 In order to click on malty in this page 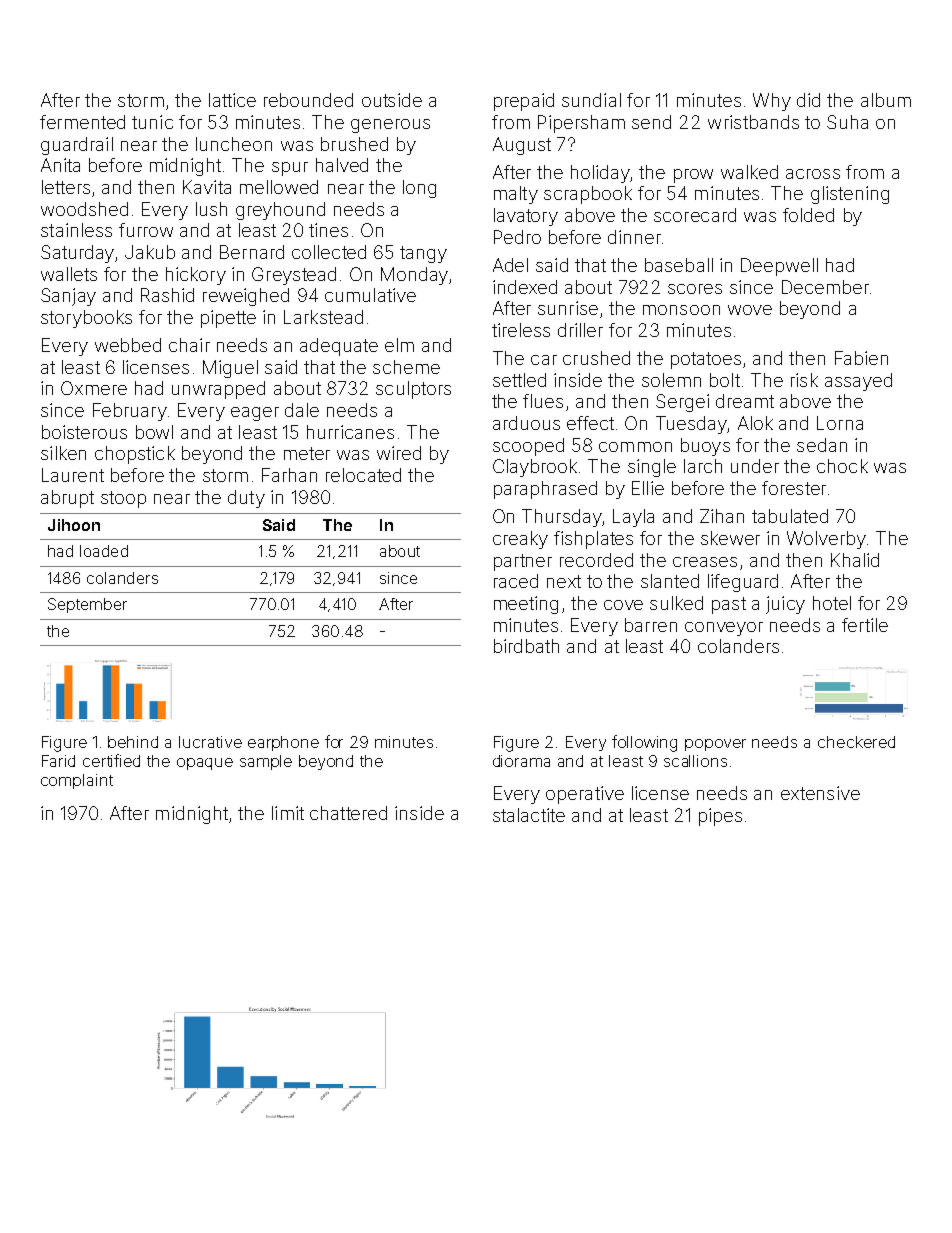, I will do `click(516, 195)`.
